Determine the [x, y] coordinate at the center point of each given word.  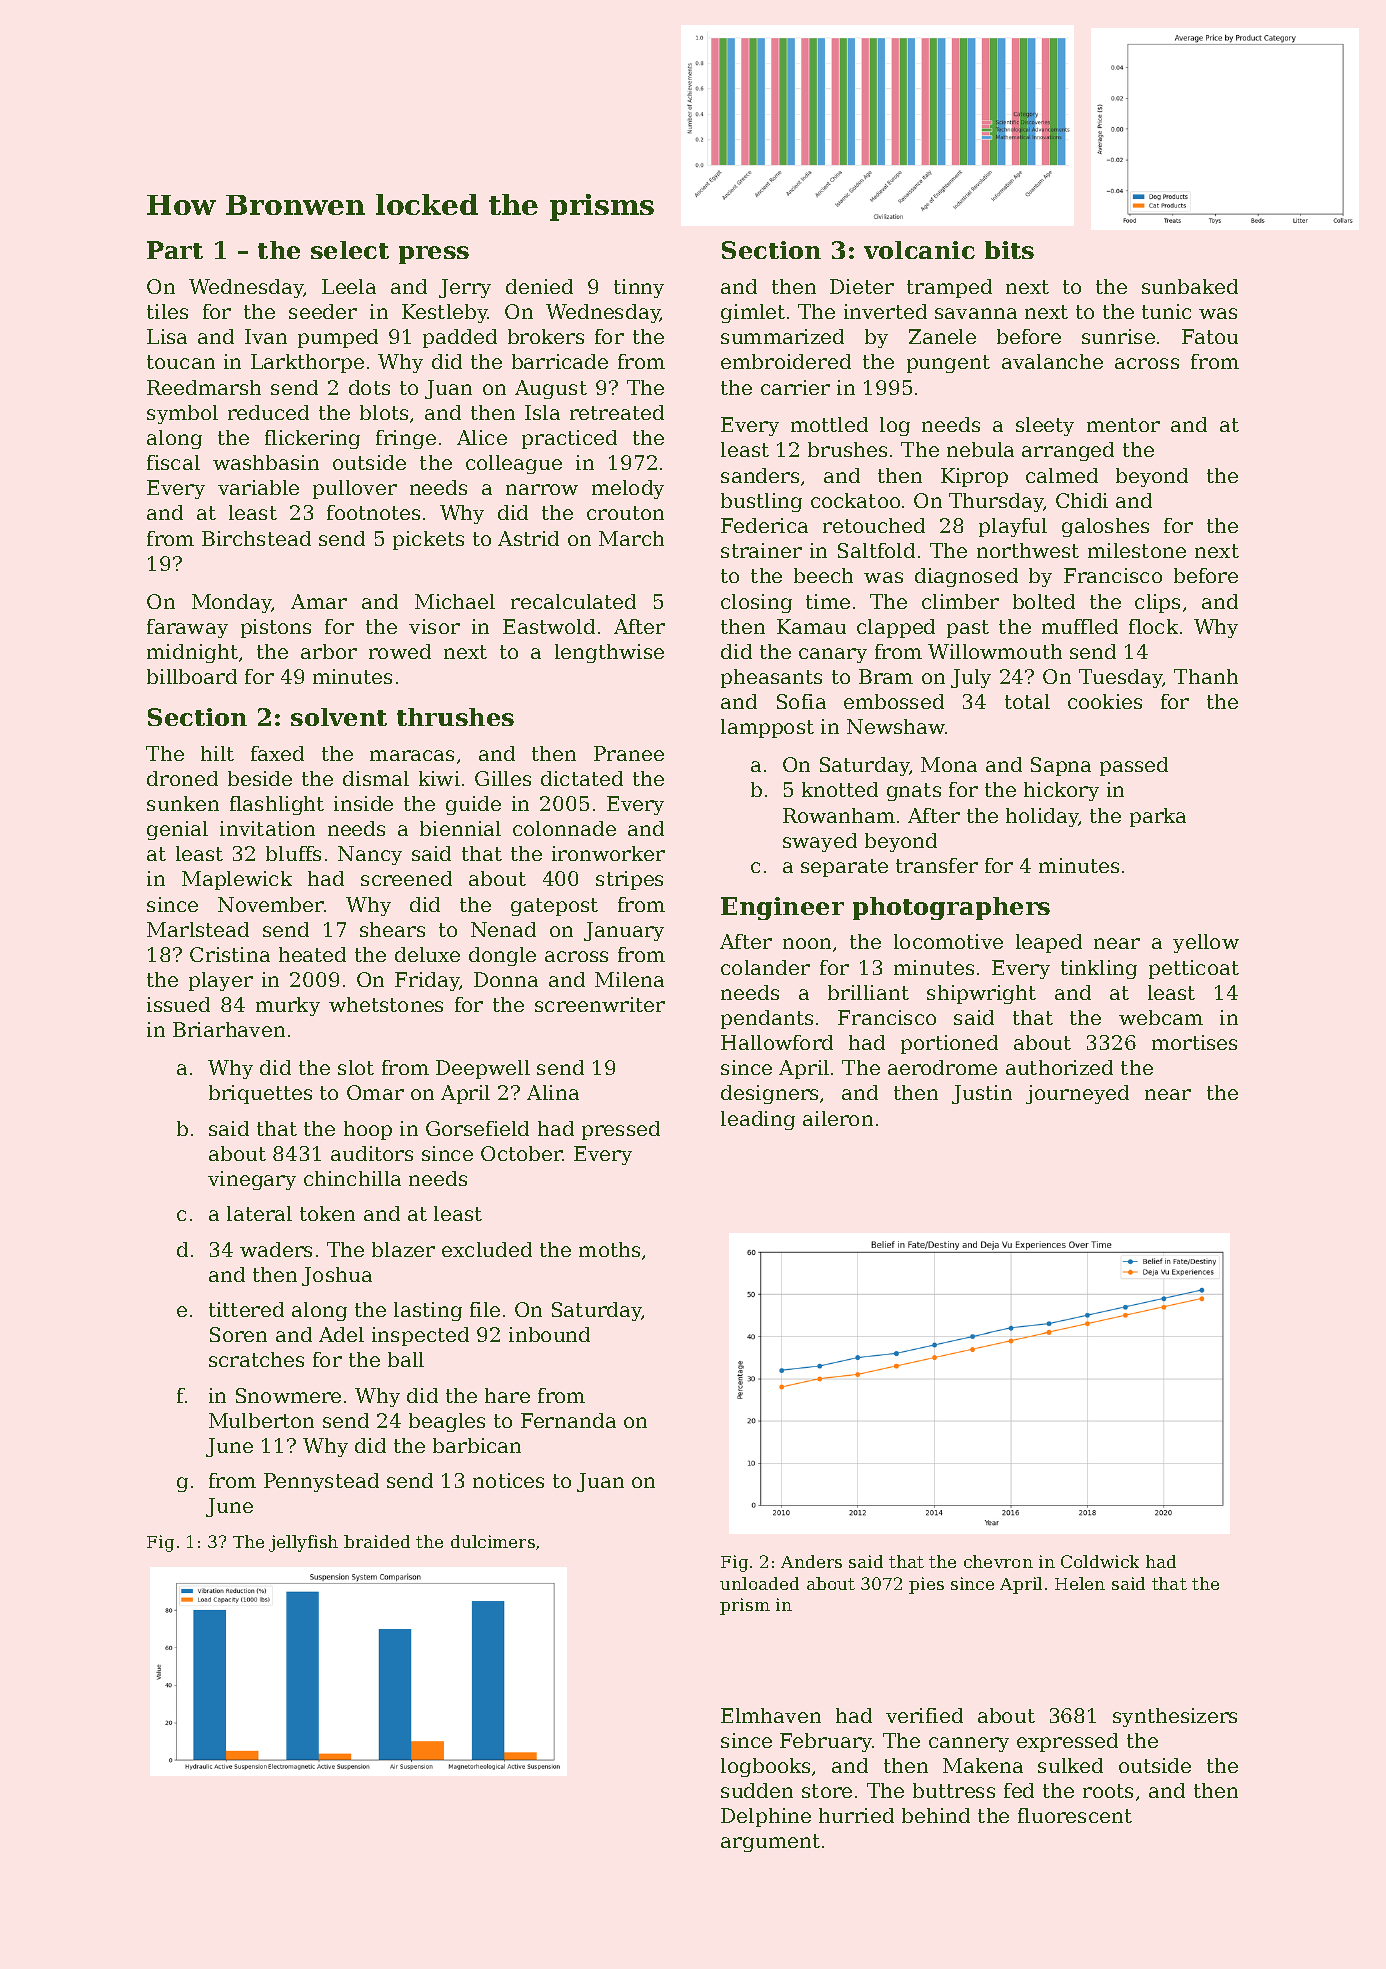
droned [182, 778]
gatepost [554, 907]
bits [1009, 250]
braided [377, 1541]
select [350, 250]
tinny [639, 288]
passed [1134, 766]
